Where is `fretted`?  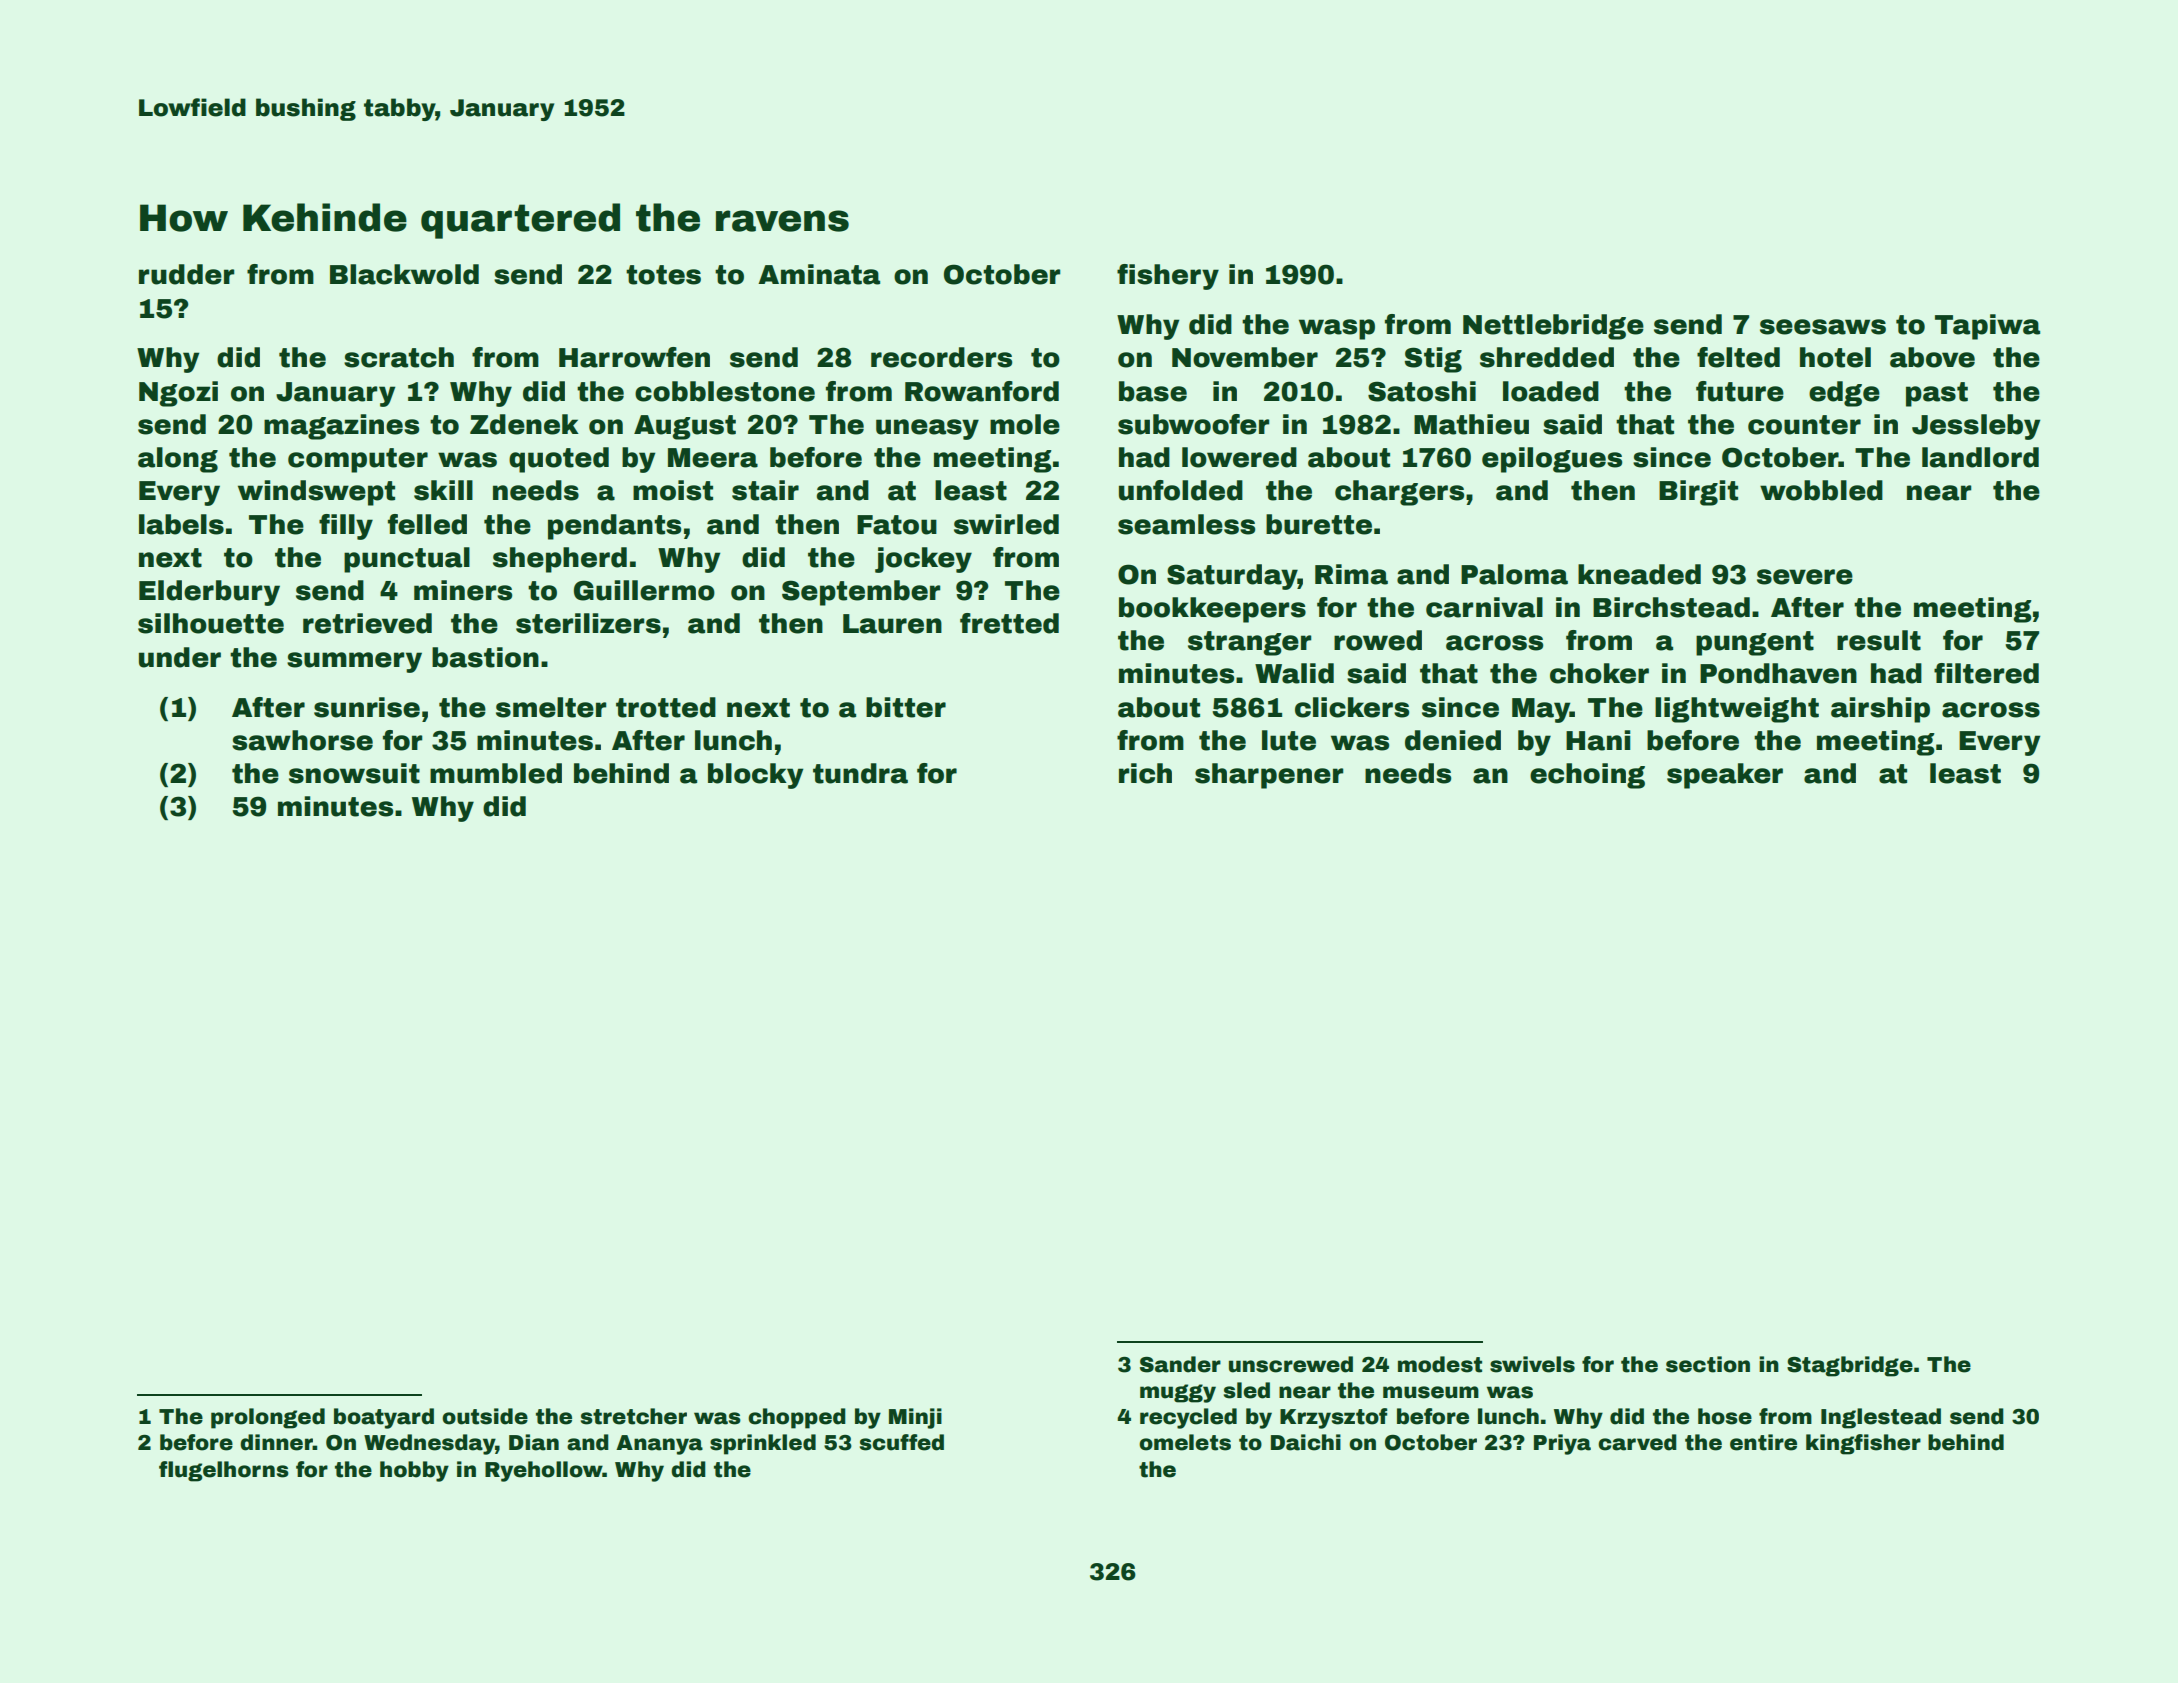
fretted is located at coordinates (1009, 623).
